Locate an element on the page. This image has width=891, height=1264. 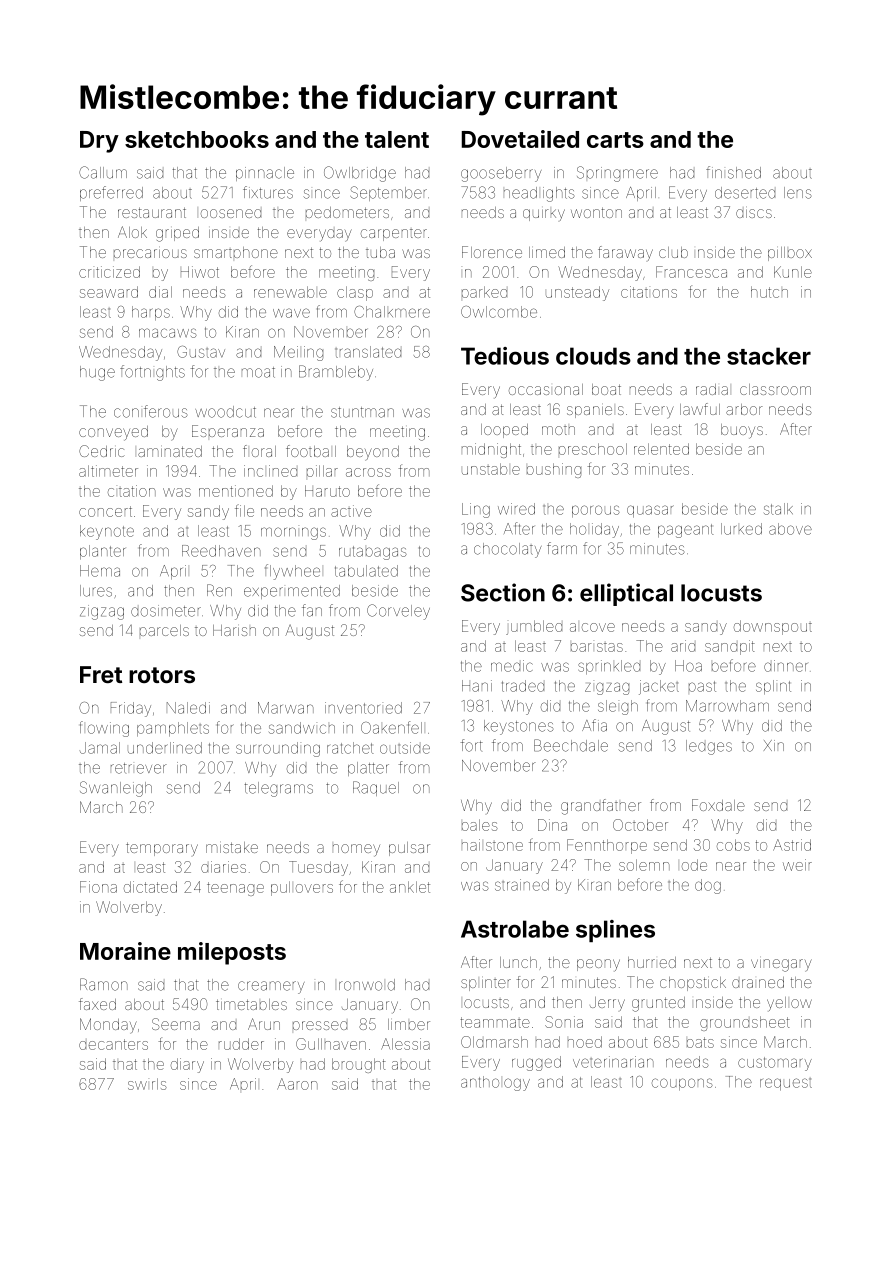
chocolaty is located at coordinates (508, 550).
